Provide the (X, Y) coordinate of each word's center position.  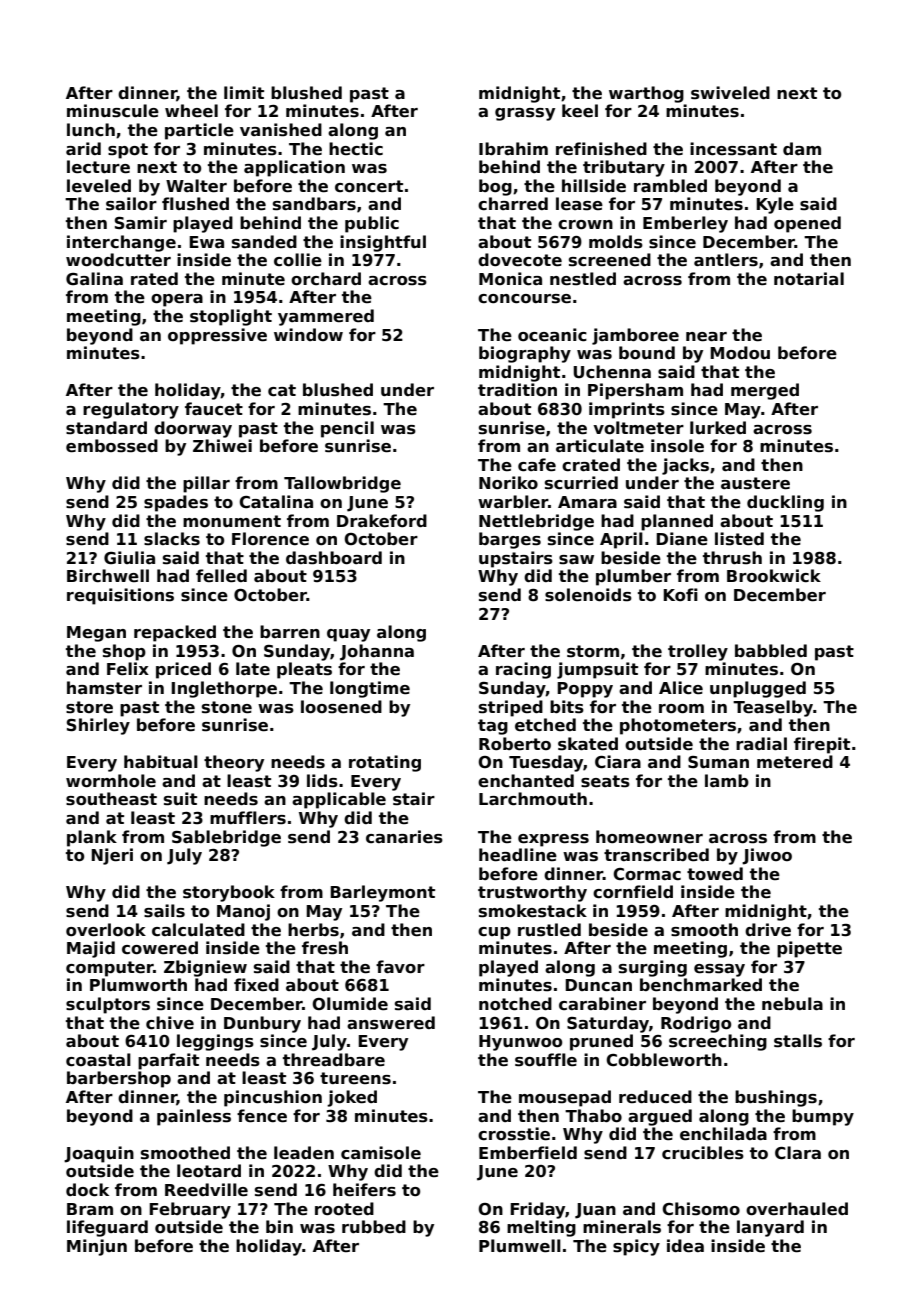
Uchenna (612, 372)
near (706, 337)
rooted (344, 1209)
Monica (510, 279)
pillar (206, 484)
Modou (740, 353)
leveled (99, 186)
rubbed (374, 1227)
